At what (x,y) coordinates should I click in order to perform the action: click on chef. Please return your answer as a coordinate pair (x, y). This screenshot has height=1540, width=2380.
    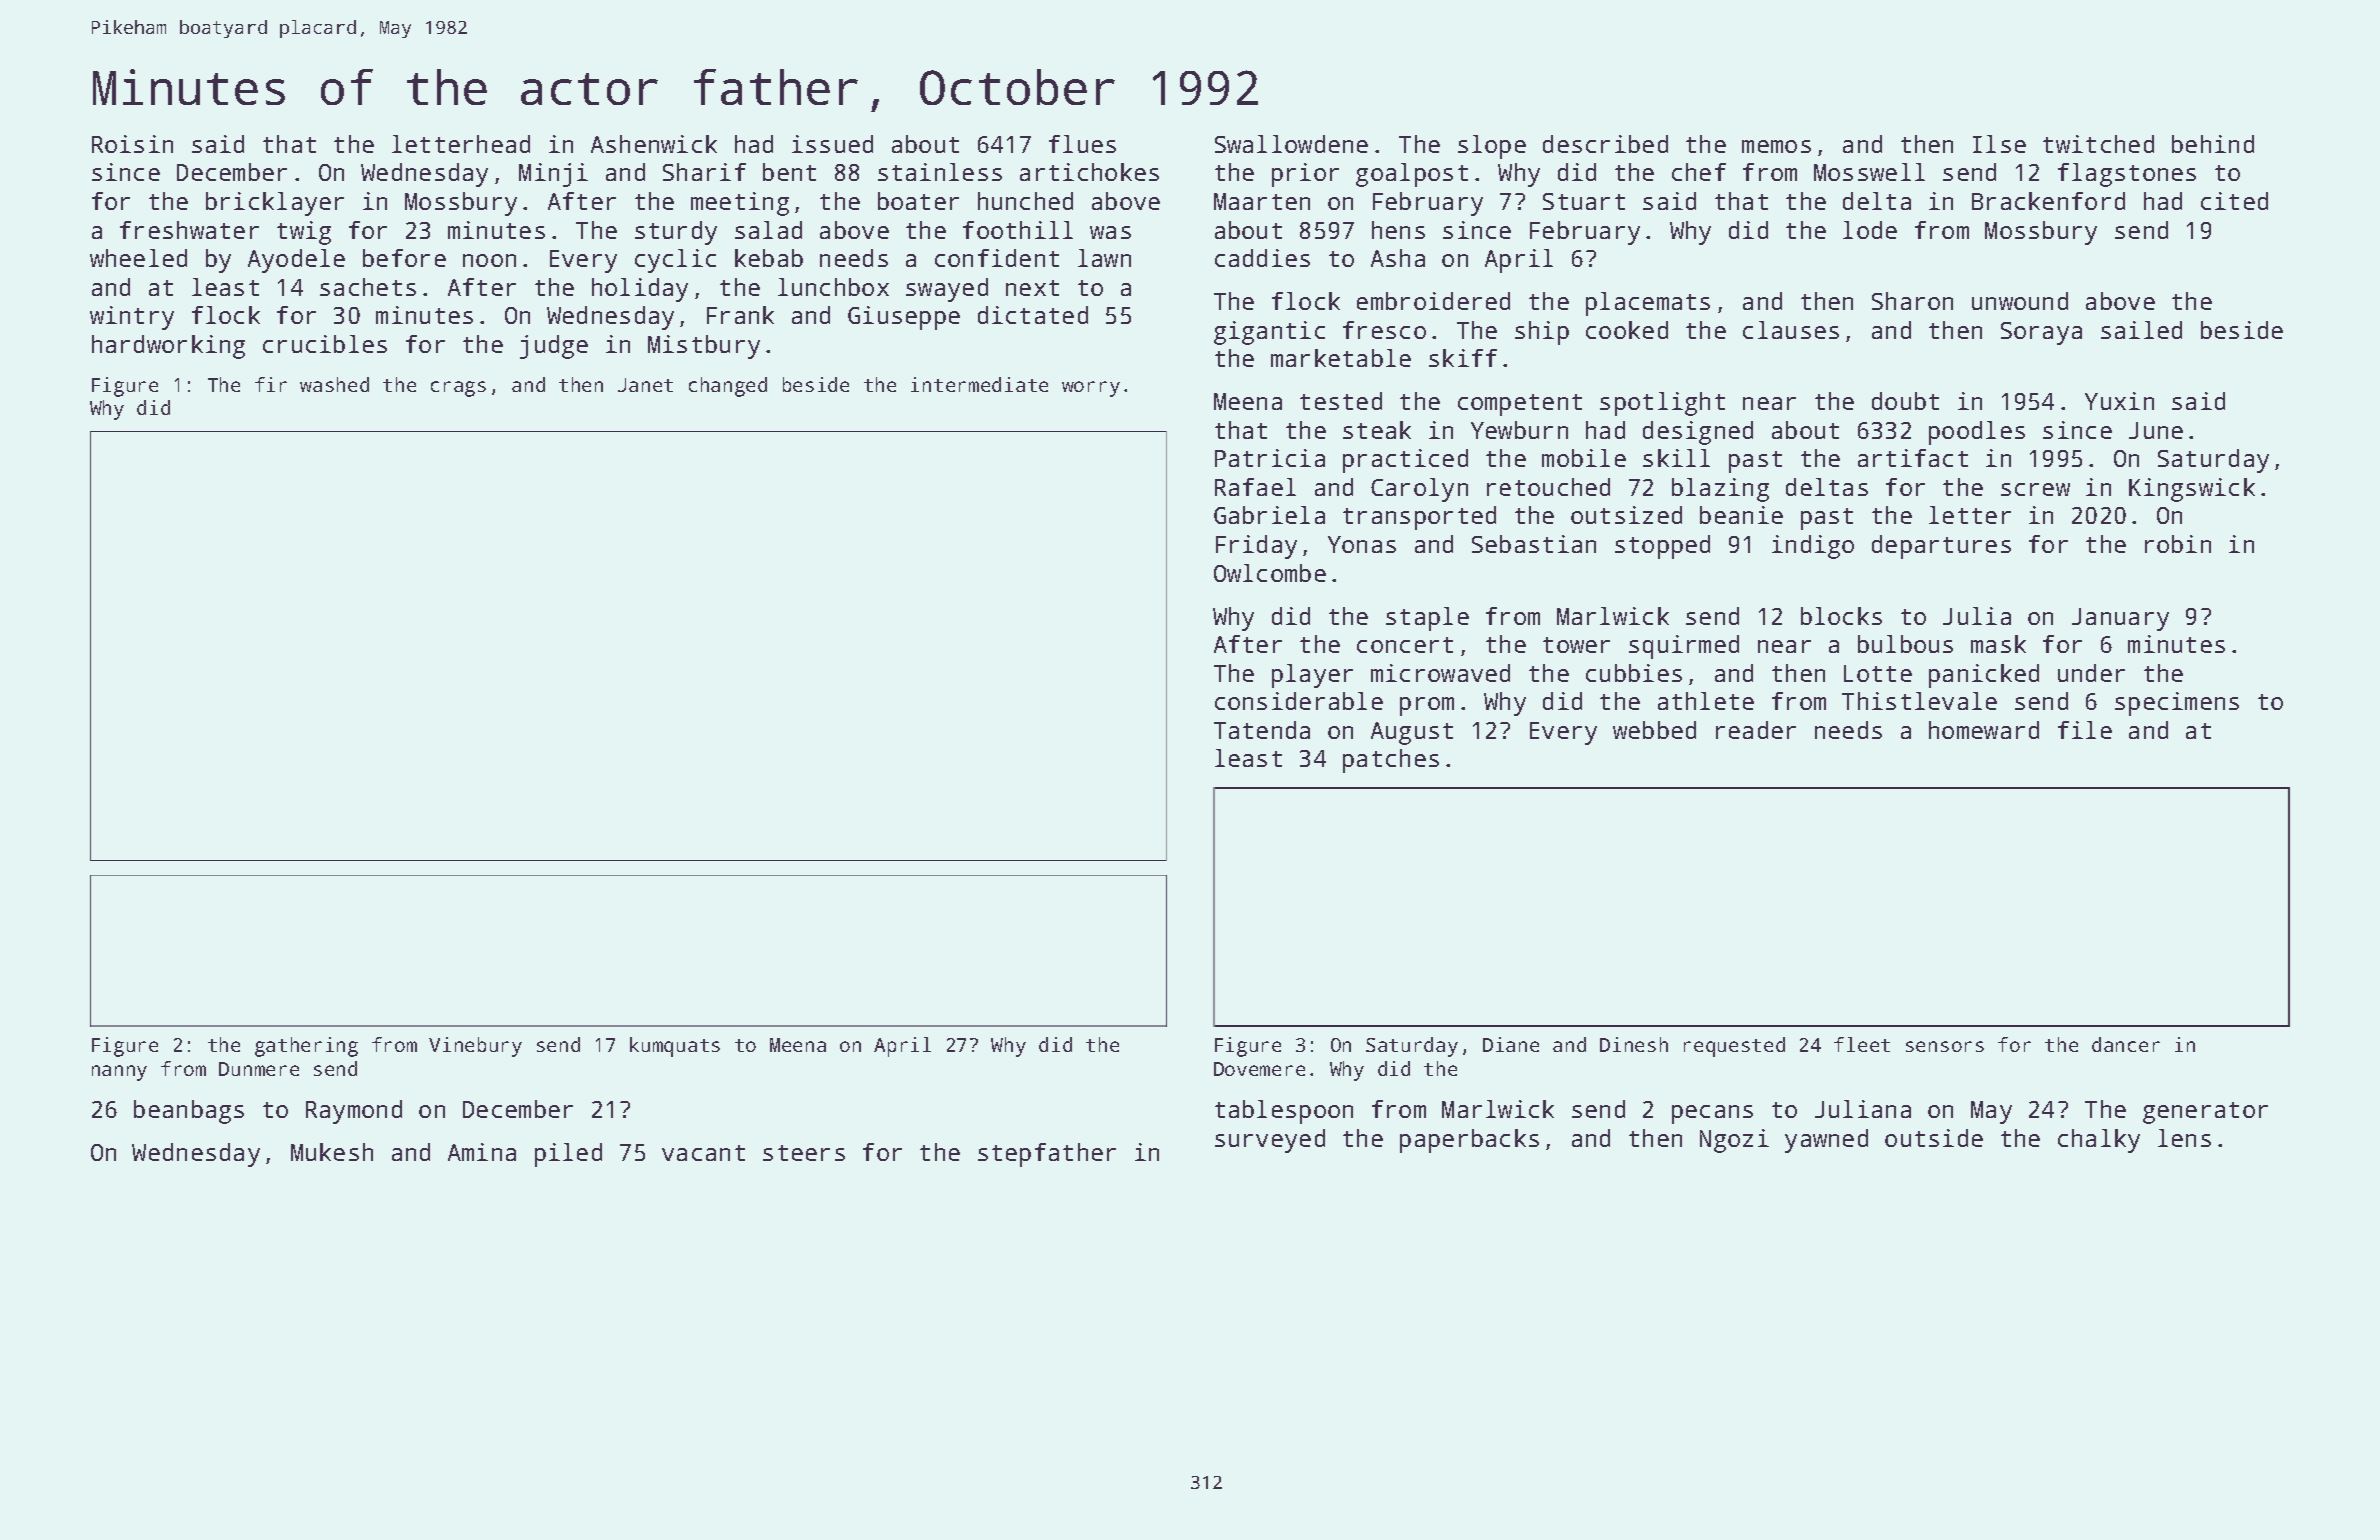
    Looking at the image, I should click on (1699, 172).
